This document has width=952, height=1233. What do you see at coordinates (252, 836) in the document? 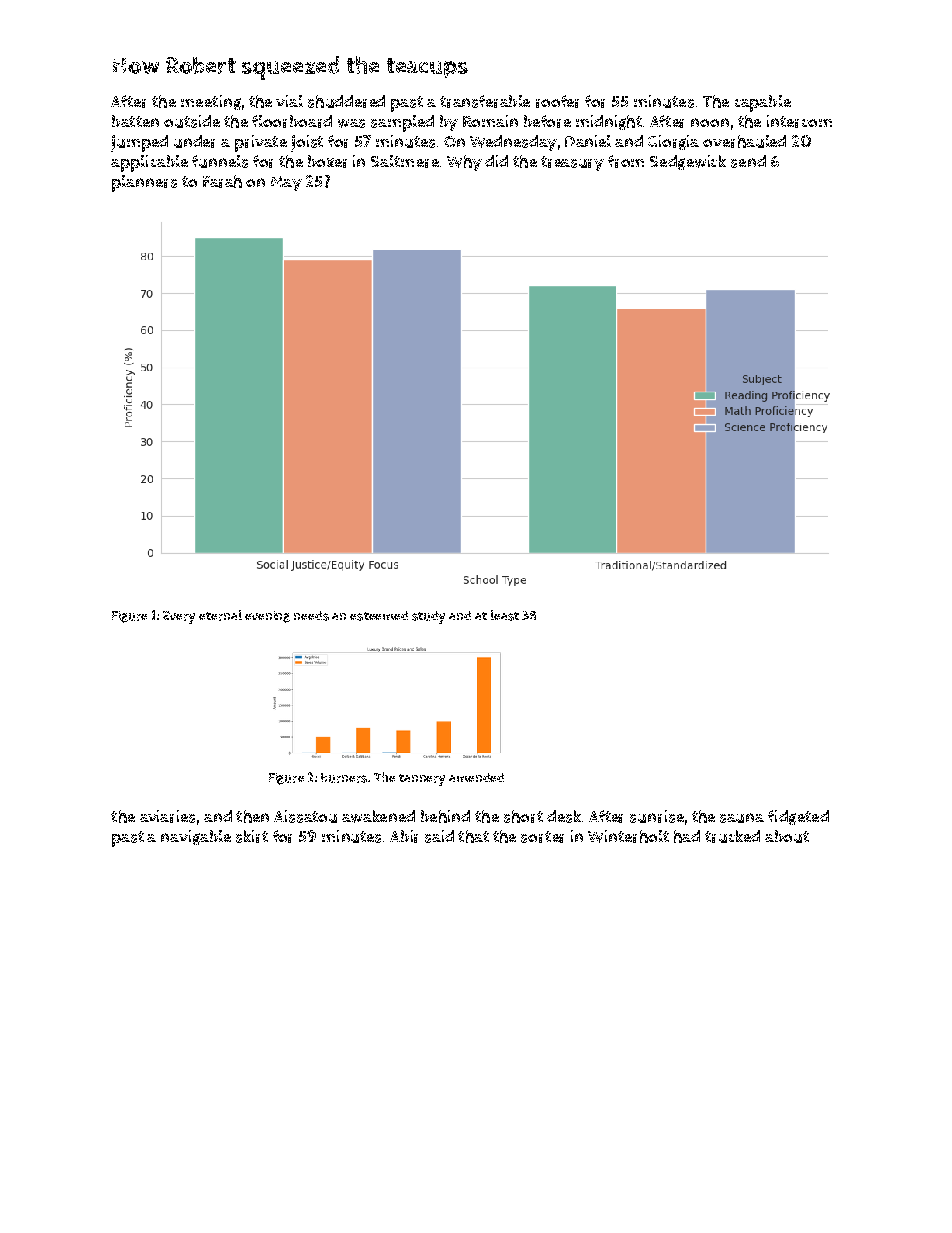
I see `skirt` at bounding box center [252, 836].
